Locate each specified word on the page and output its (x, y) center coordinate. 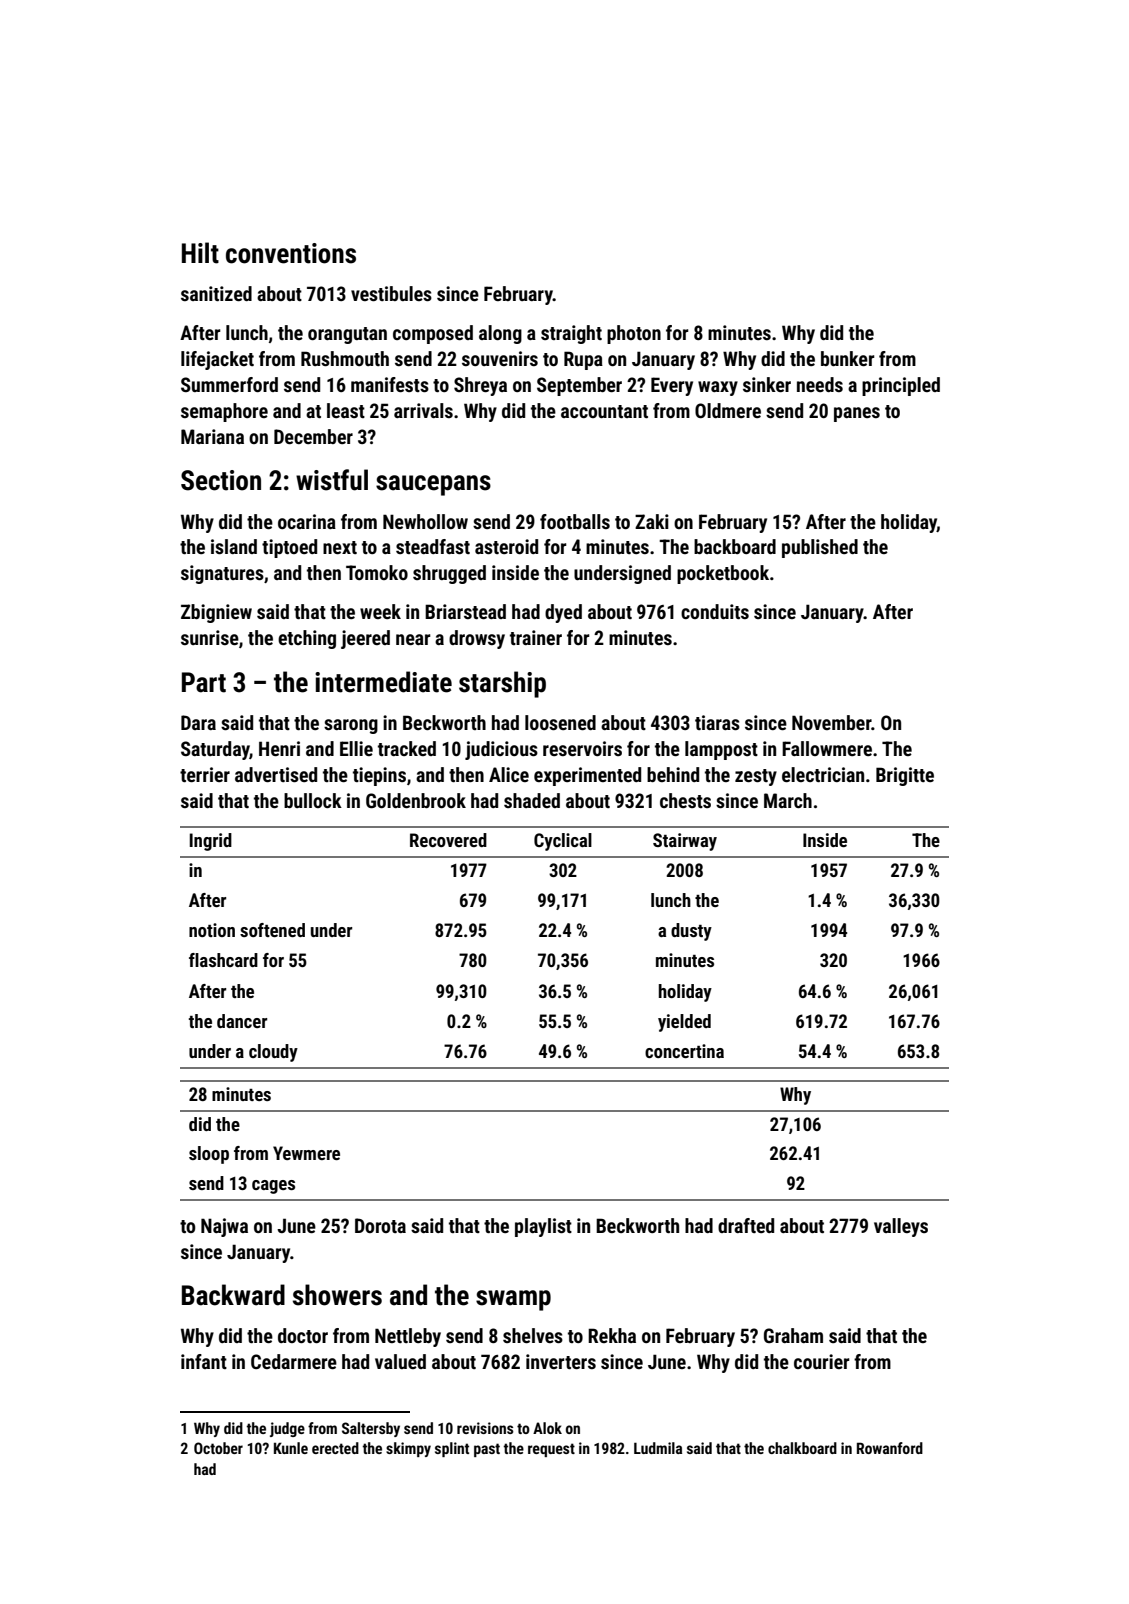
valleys (901, 1227)
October (218, 1448)
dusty (691, 932)
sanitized (216, 293)
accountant (604, 411)
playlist (543, 1227)
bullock (313, 800)
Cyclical (563, 842)
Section (221, 480)
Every (672, 386)
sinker (767, 384)
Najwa (224, 1227)
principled (901, 386)
